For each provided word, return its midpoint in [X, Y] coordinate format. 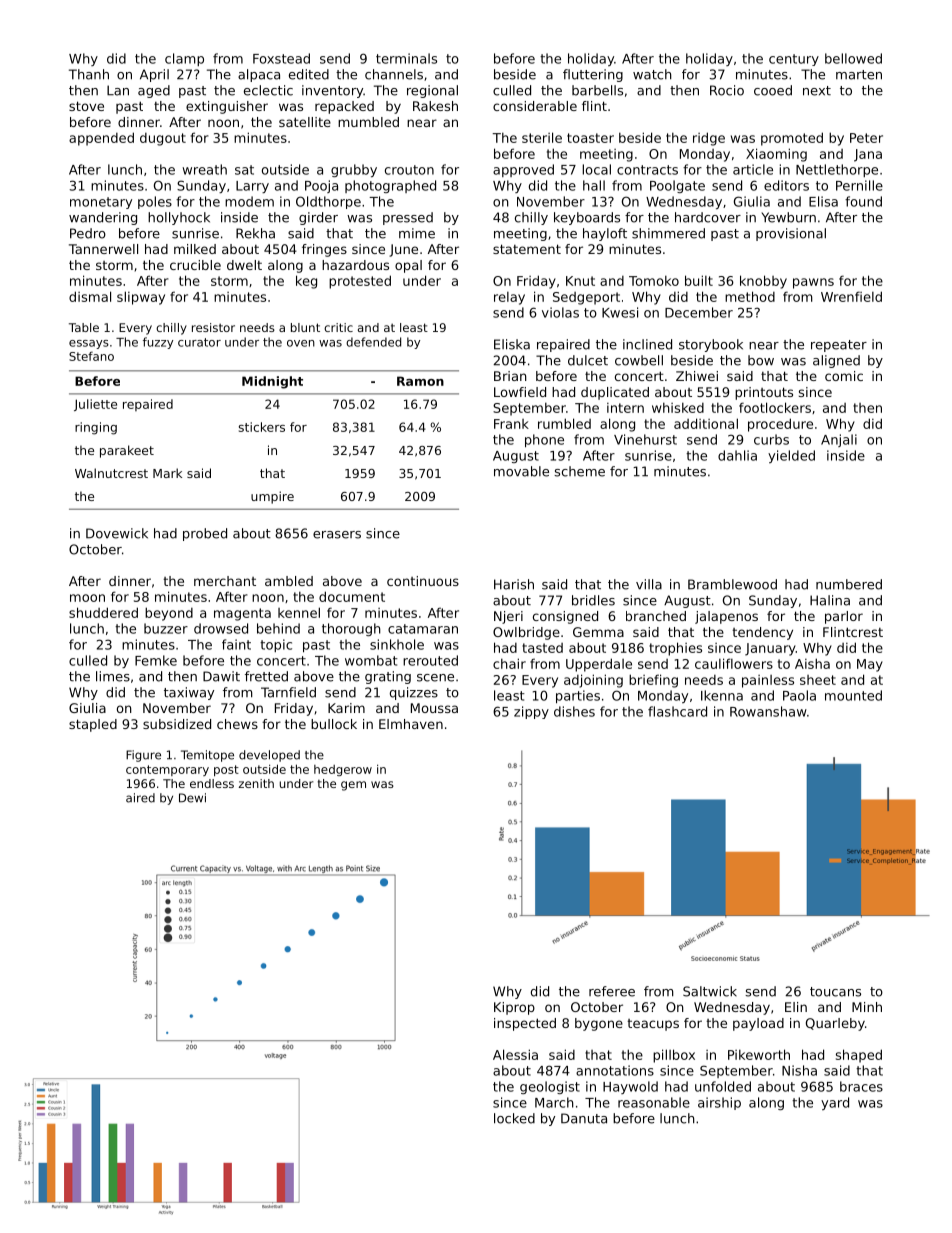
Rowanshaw [768, 711]
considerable [535, 106]
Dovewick [117, 533]
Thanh [89, 74]
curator [199, 342]
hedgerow [343, 770]
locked [514, 1118]
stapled [93, 725]
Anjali [839, 440]
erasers [337, 535]
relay [509, 298]
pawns [813, 283]
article [753, 169]
